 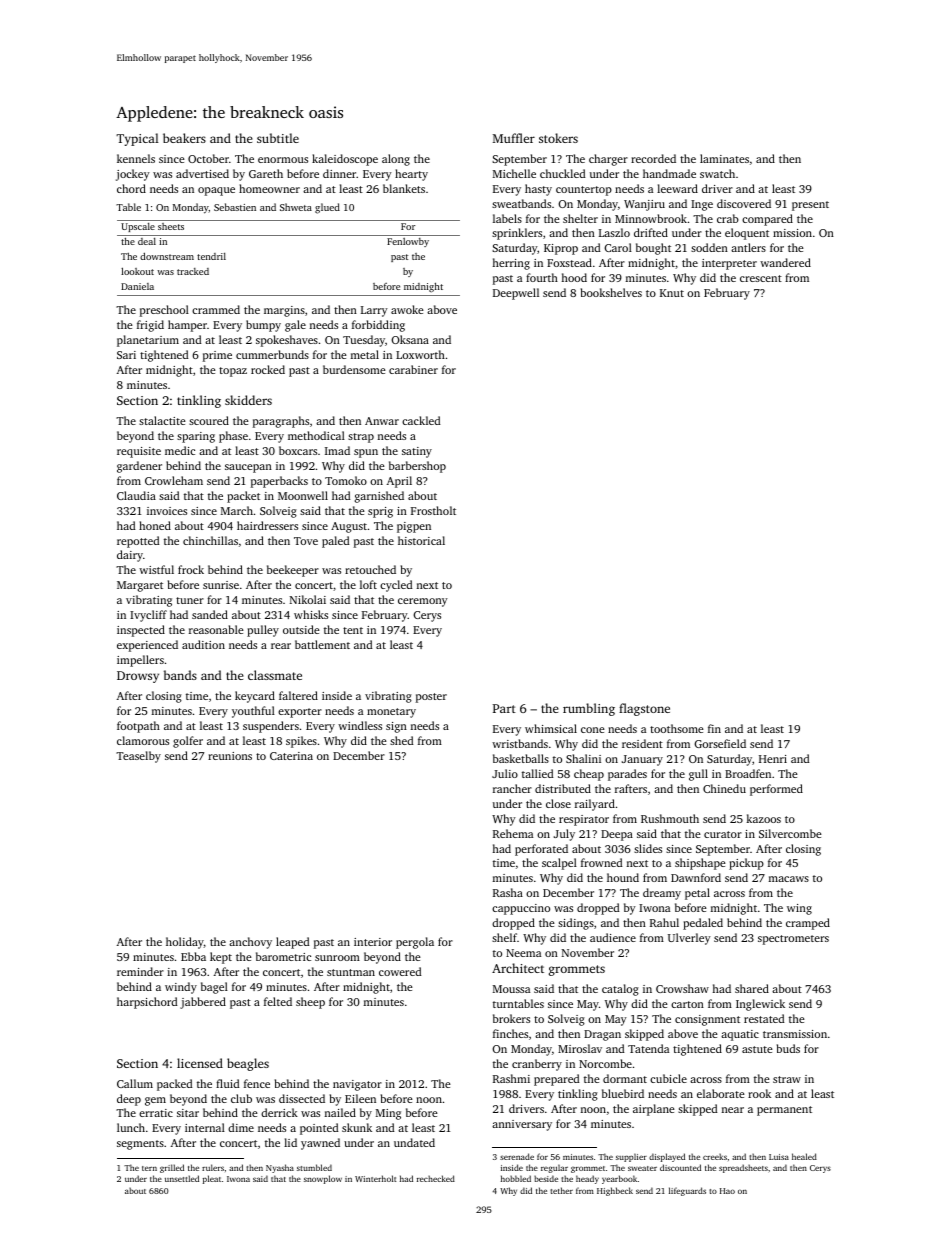 What do you see at coordinates (420, 354) in the image?
I see `Loxworth` at bounding box center [420, 354].
